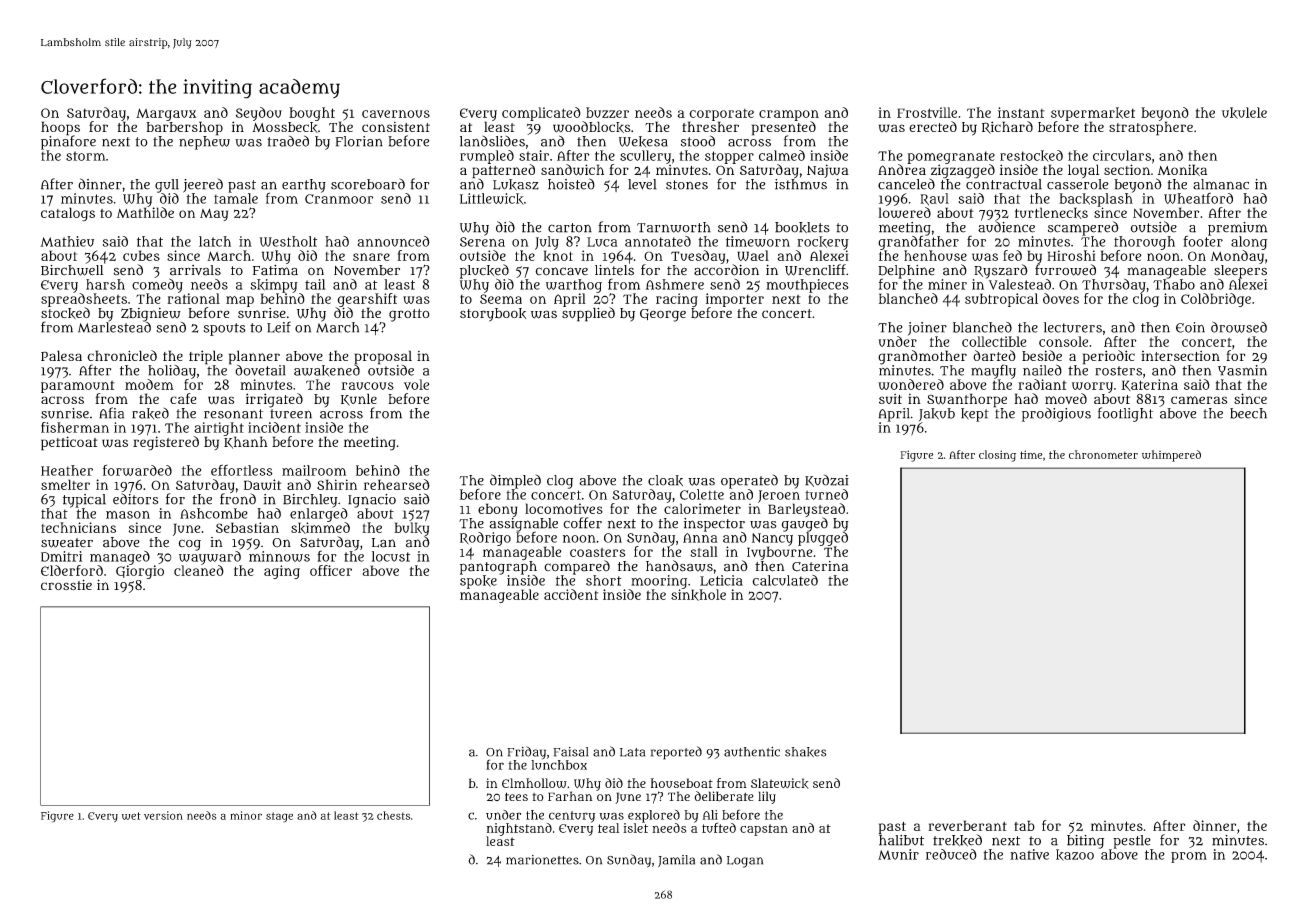 The height and width of the document is (924, 1308). Describe the element at coordinates (1244, 113) in the document. I see `ukulele` at that location.
